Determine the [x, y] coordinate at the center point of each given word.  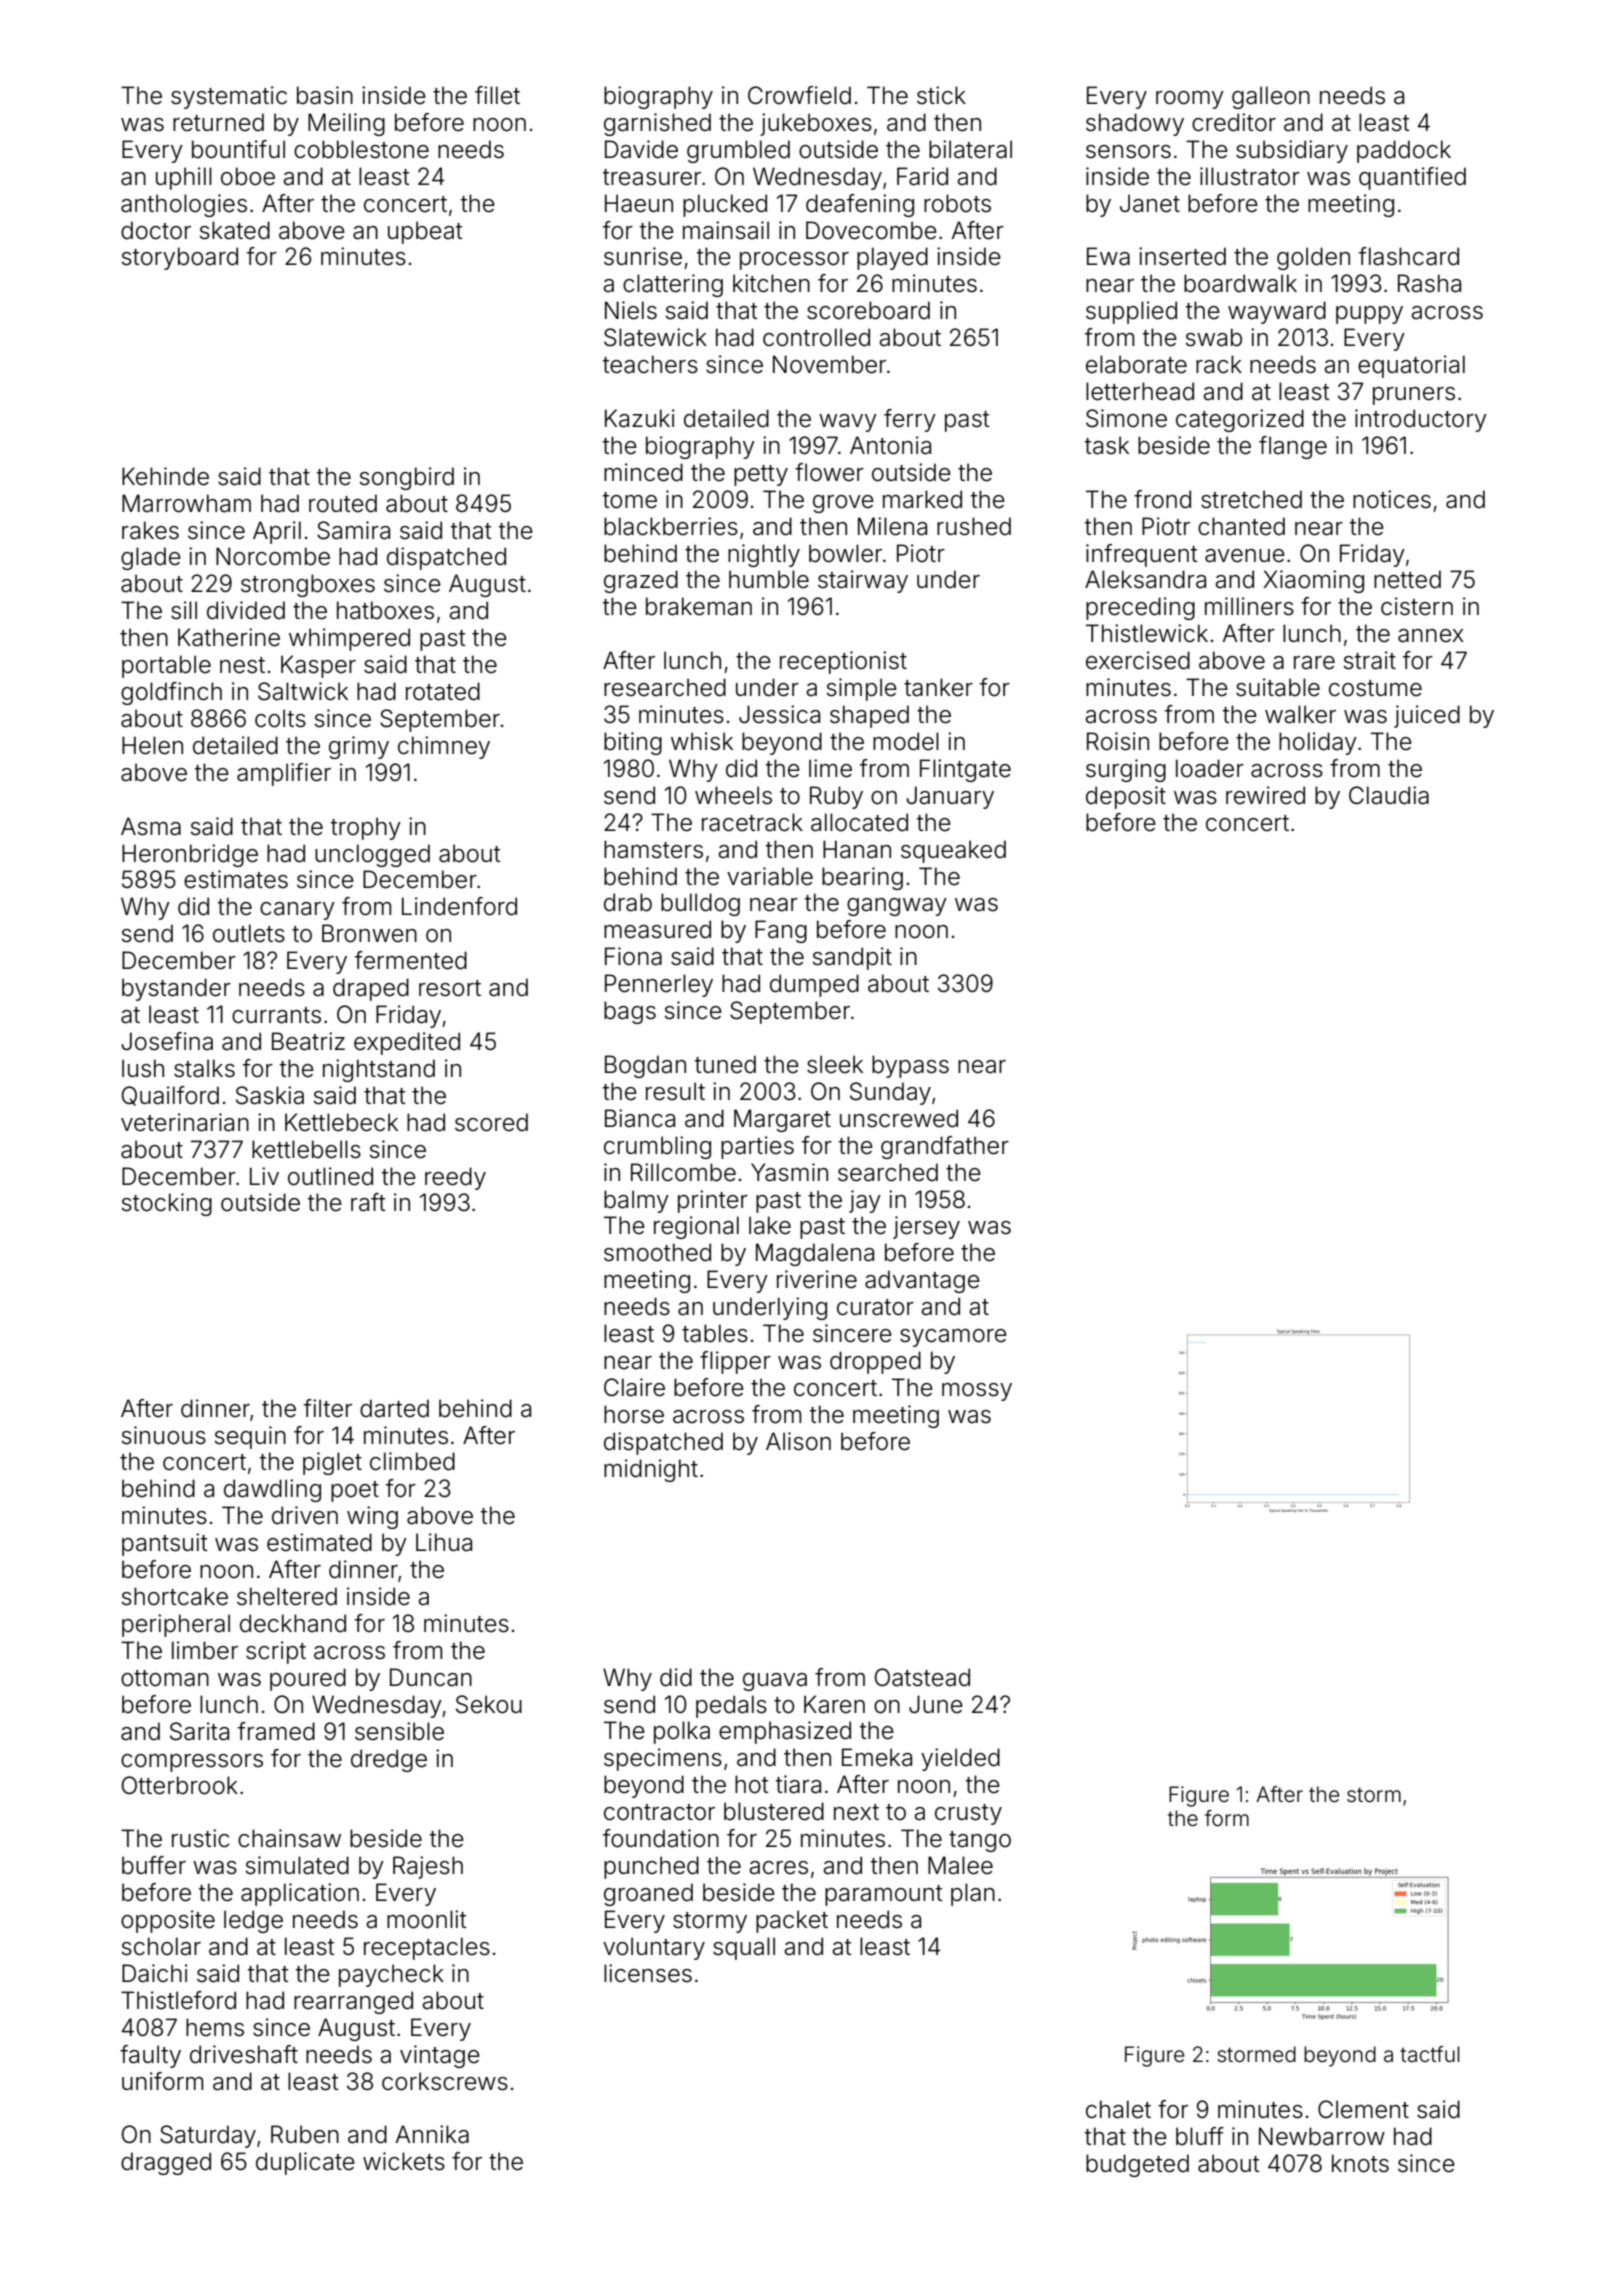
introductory [1421, 420]
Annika [432, 2134]
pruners [1414, 396]
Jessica [779, 714]
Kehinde [165, 476]
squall [744, 1948]
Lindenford [459, 906]
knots [1360, 2163]
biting [633, 743]
